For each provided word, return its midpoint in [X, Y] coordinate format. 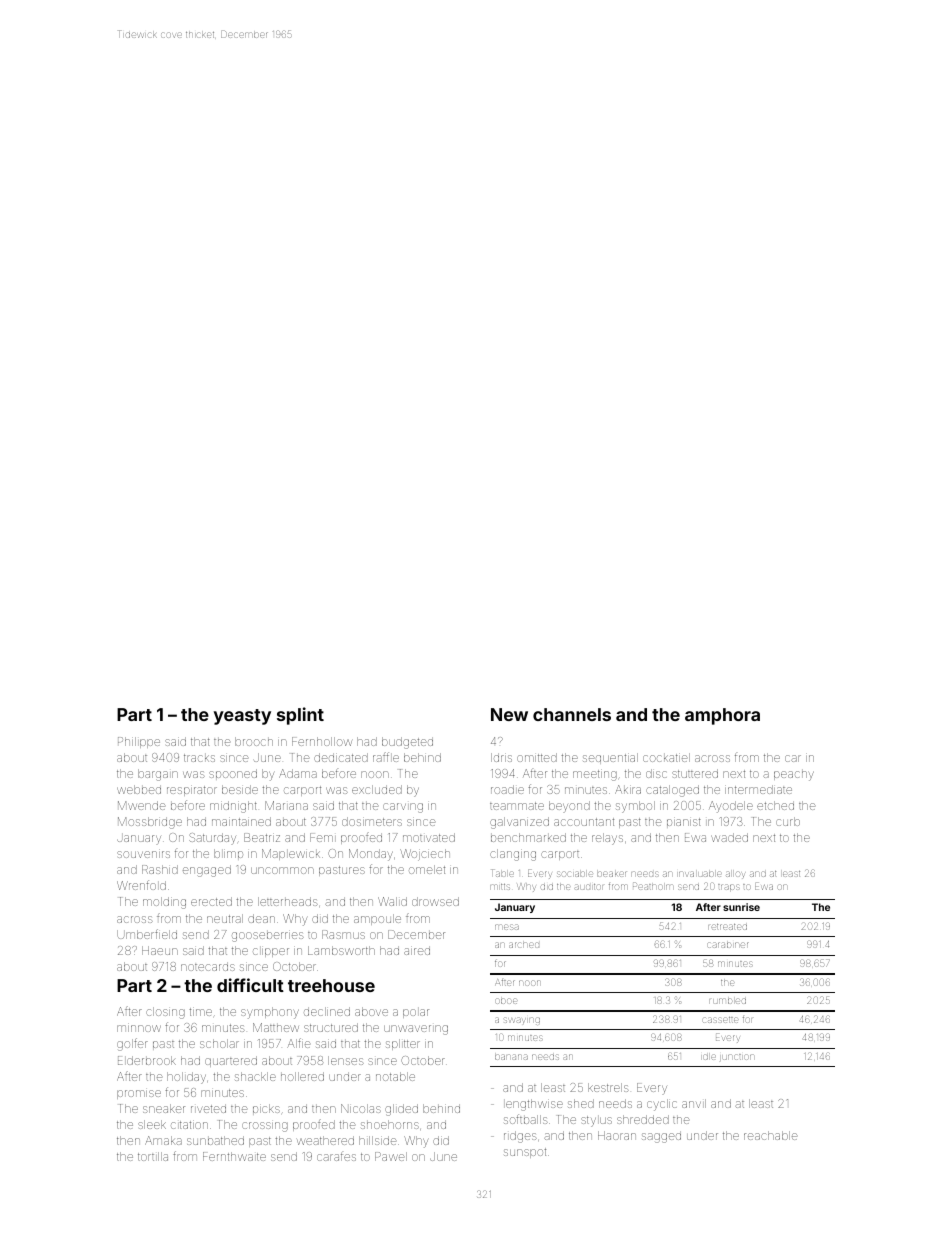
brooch [254, 741]
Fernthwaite [234, 1156]
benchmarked [528, 837]
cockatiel [666, 757]
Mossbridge [150, 823]
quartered [231, 1061]
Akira [628, 789]
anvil [694, 1103]
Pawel [391, 1156]
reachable [770, 1135]
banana [511, 1057]
